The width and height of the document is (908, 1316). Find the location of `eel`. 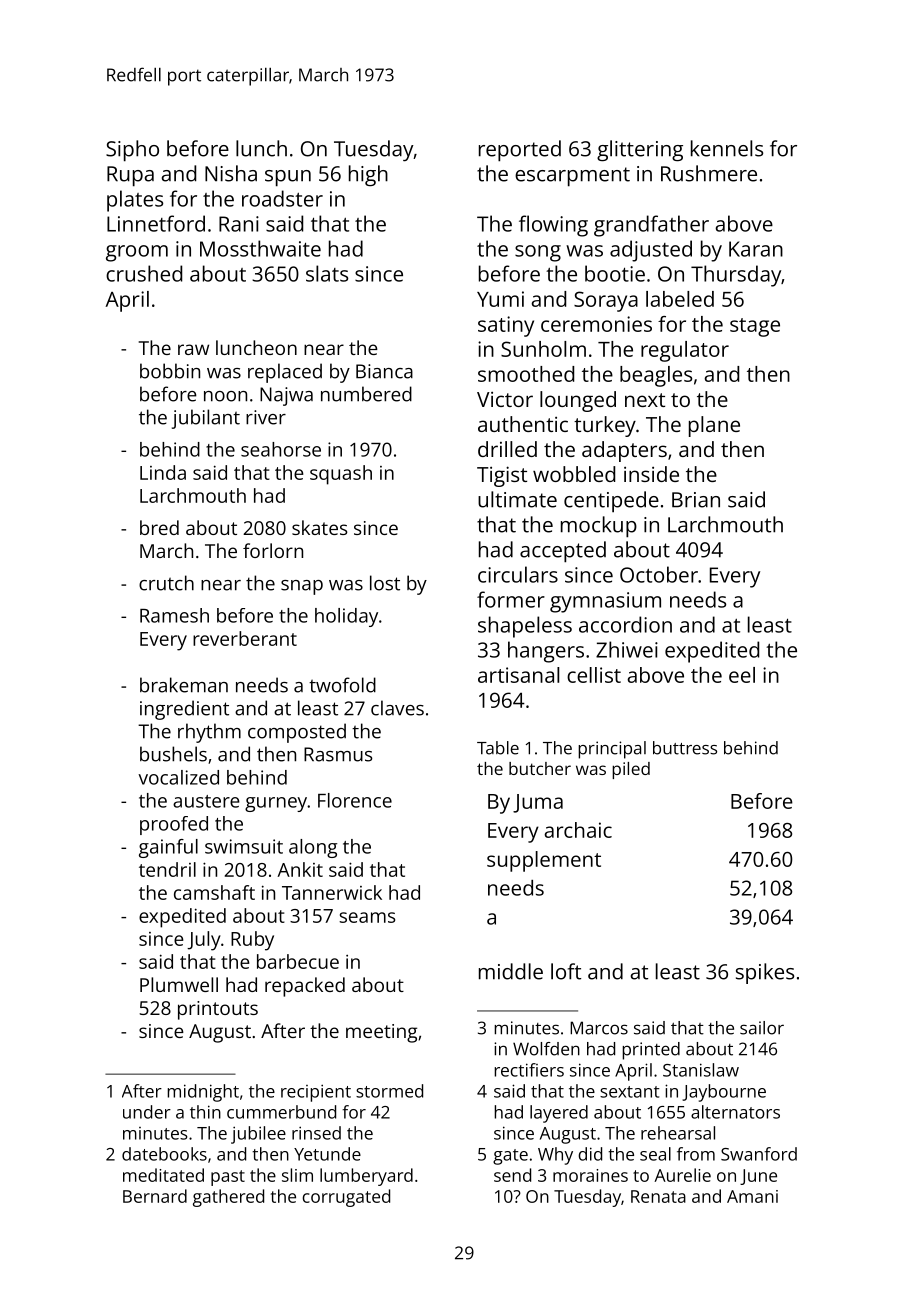

eel is located at coordinates (742, 675).
